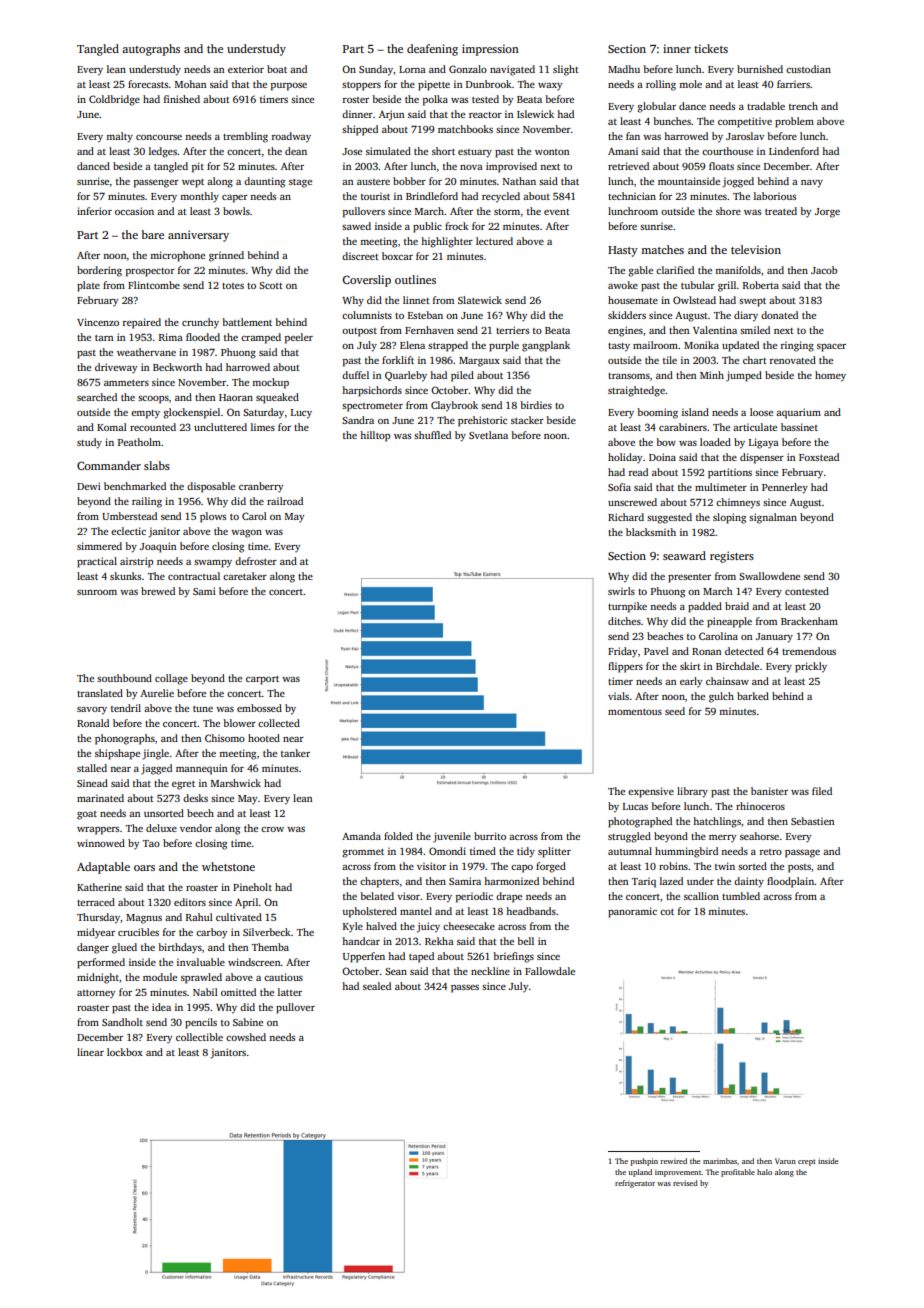  I want to click on Svetlana, so click(488, 435).
